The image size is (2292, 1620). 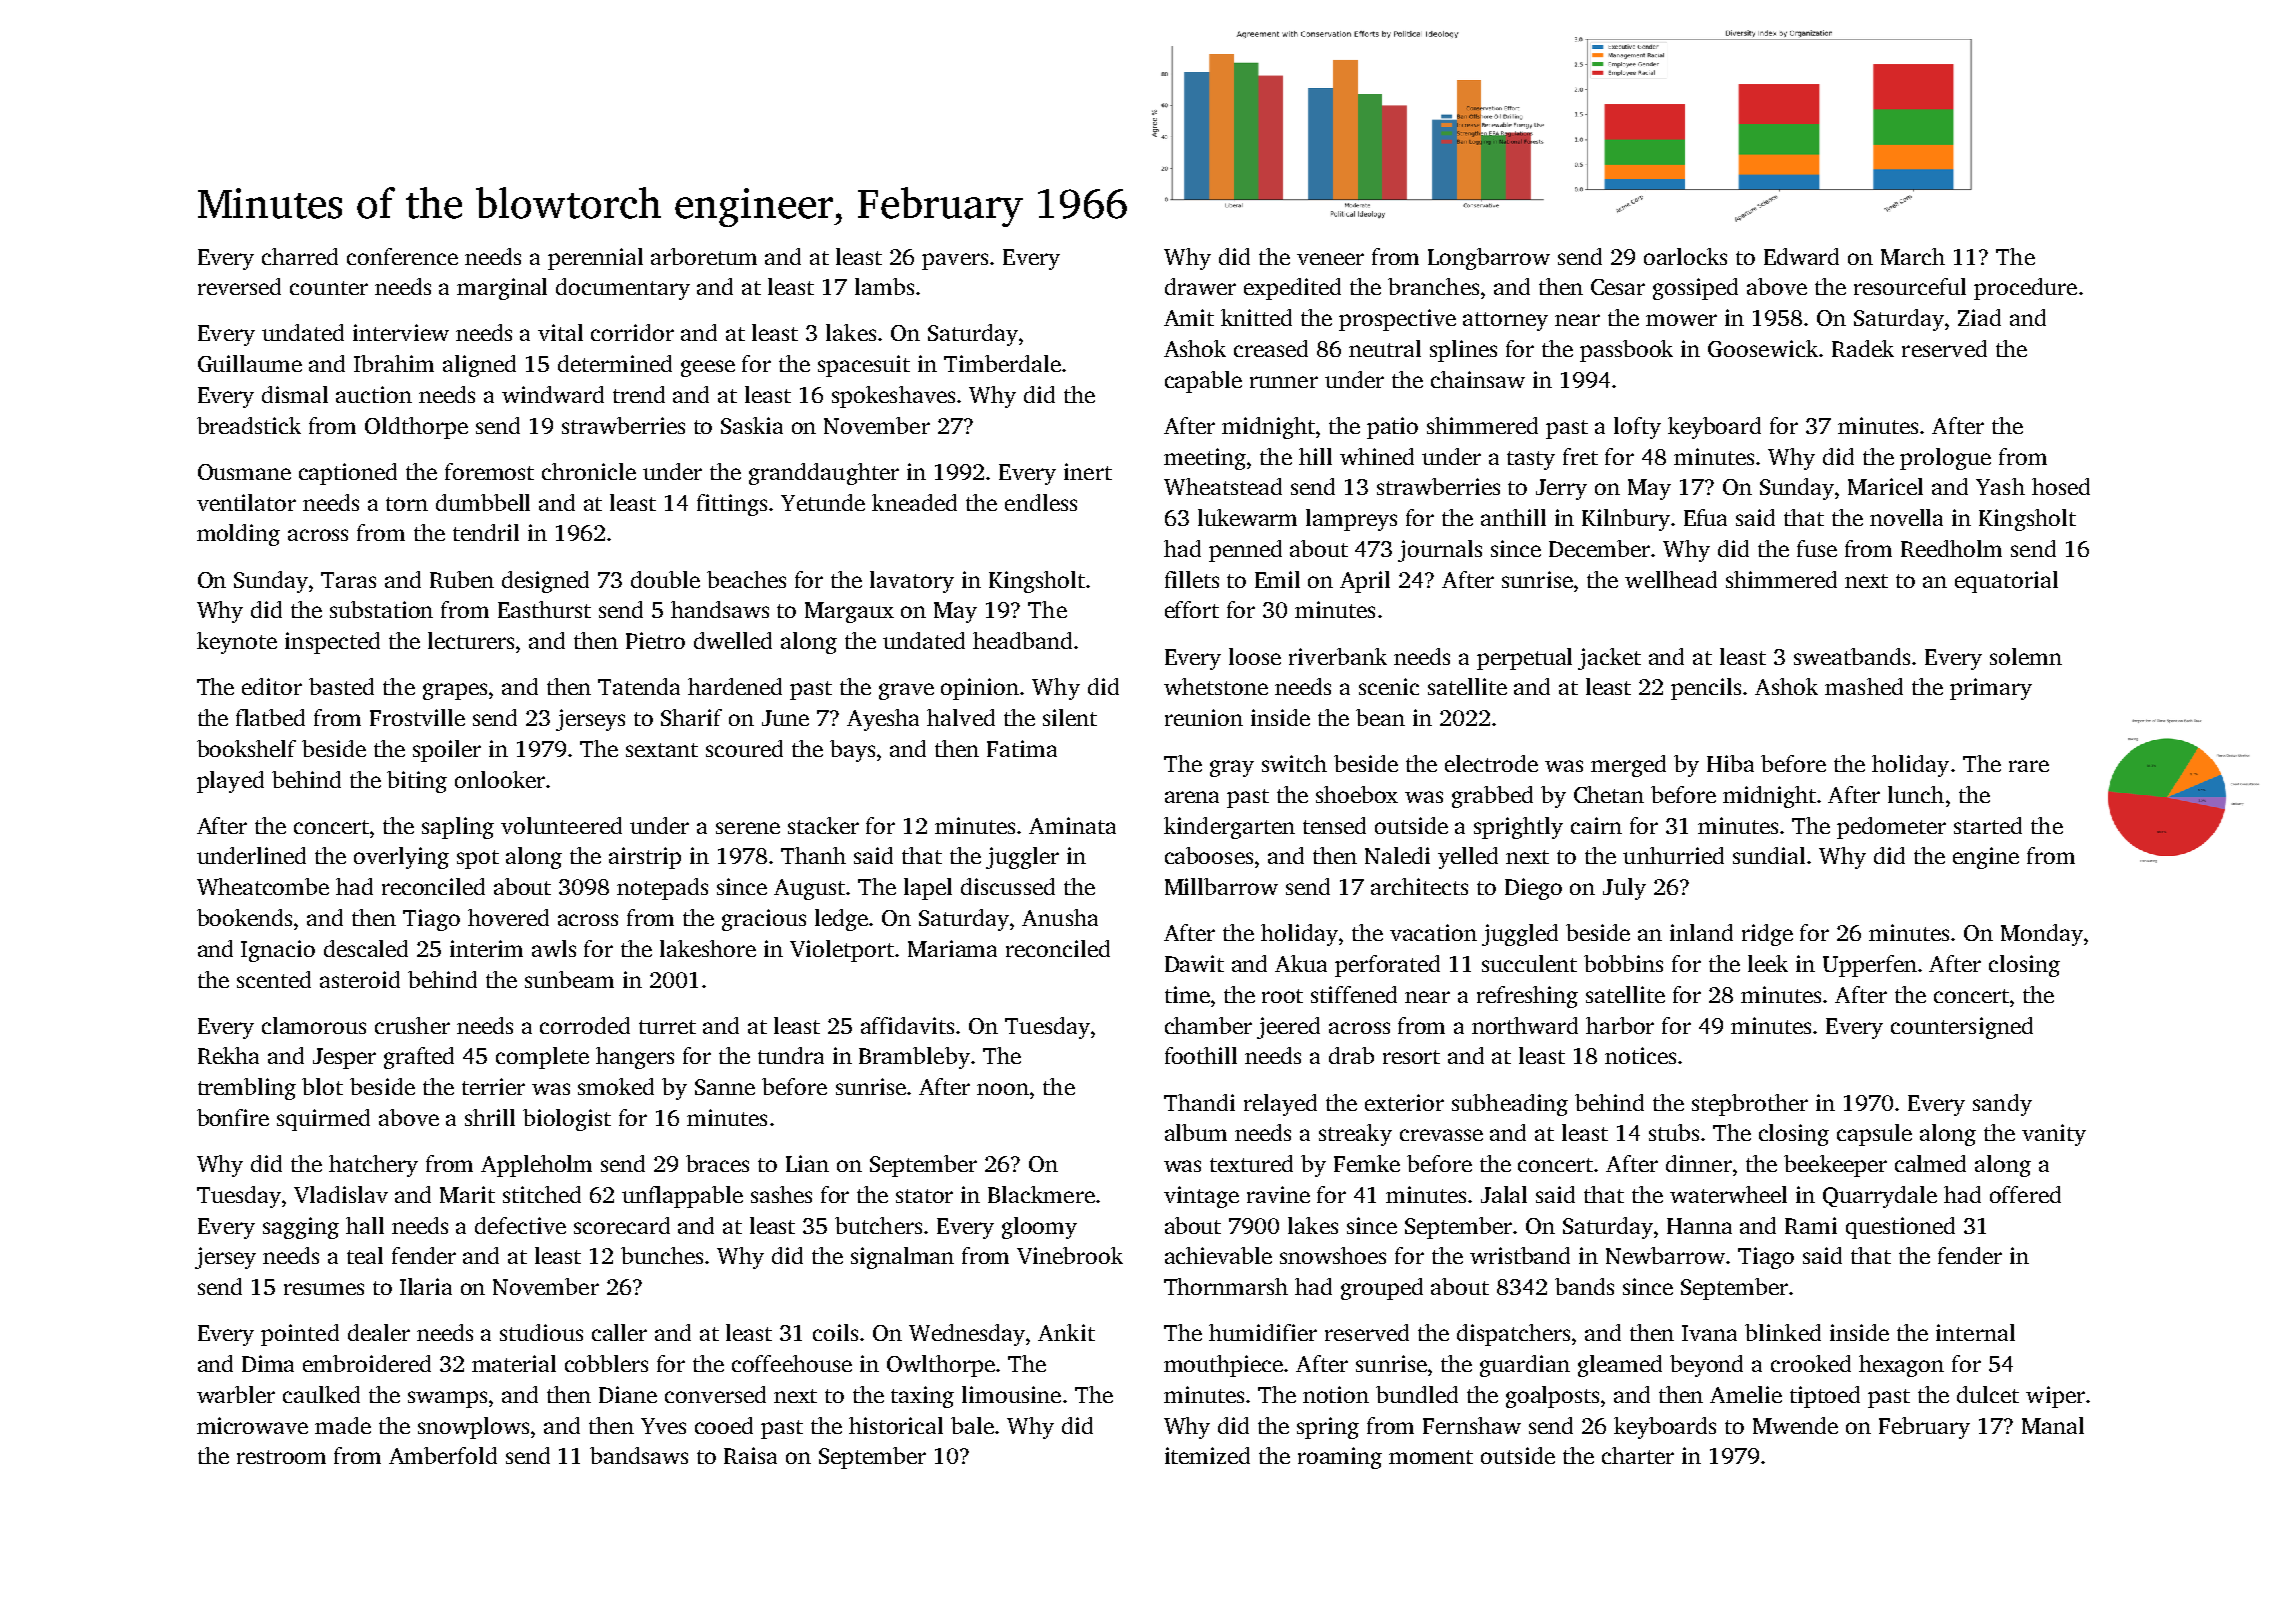 I want to click on charred, so click(x=300, y=256).
